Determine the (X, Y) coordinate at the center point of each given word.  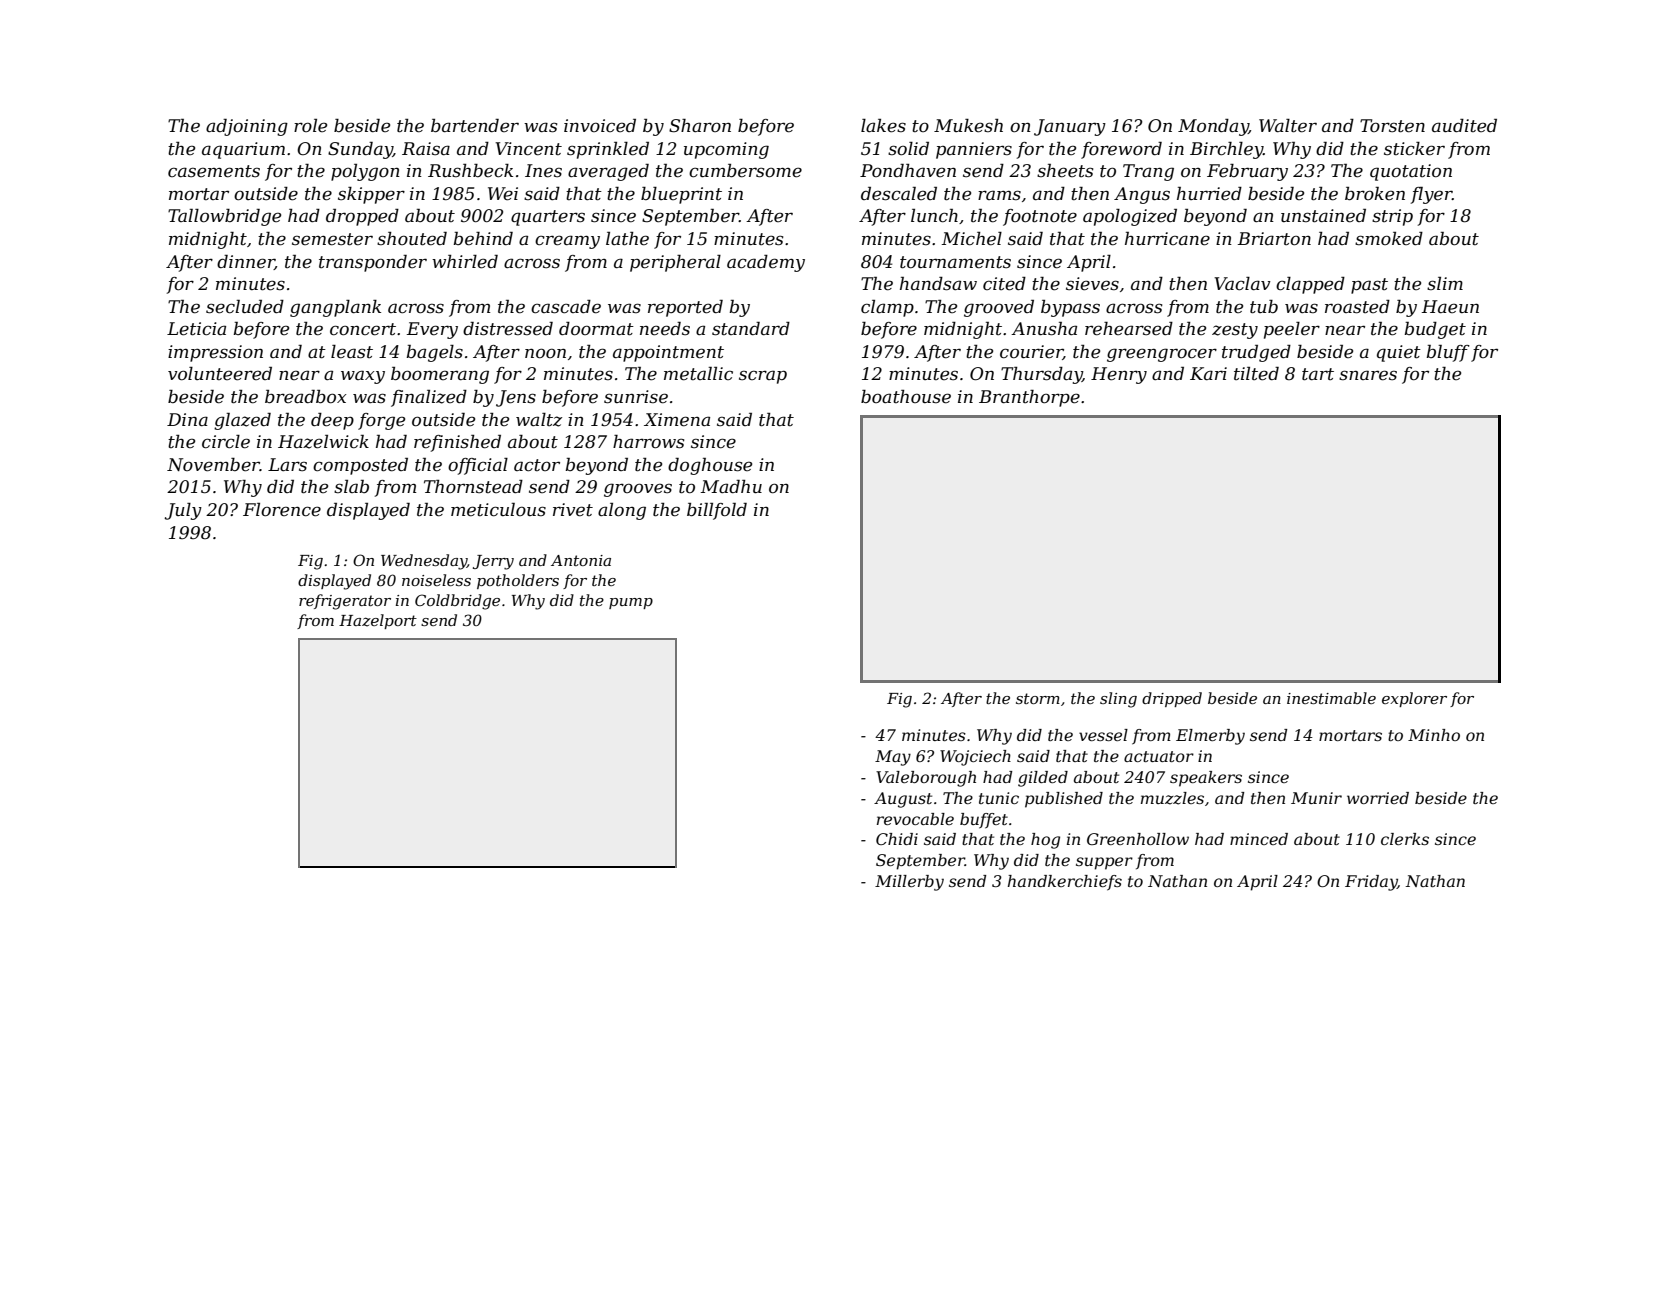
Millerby (909, 883)
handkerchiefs (1065, 883)
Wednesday (424, 562)
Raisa (426, 148)
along (622, 511)
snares (1368, 375)
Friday (1371, 883)
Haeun (1450, 306)
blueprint (681, 195)
